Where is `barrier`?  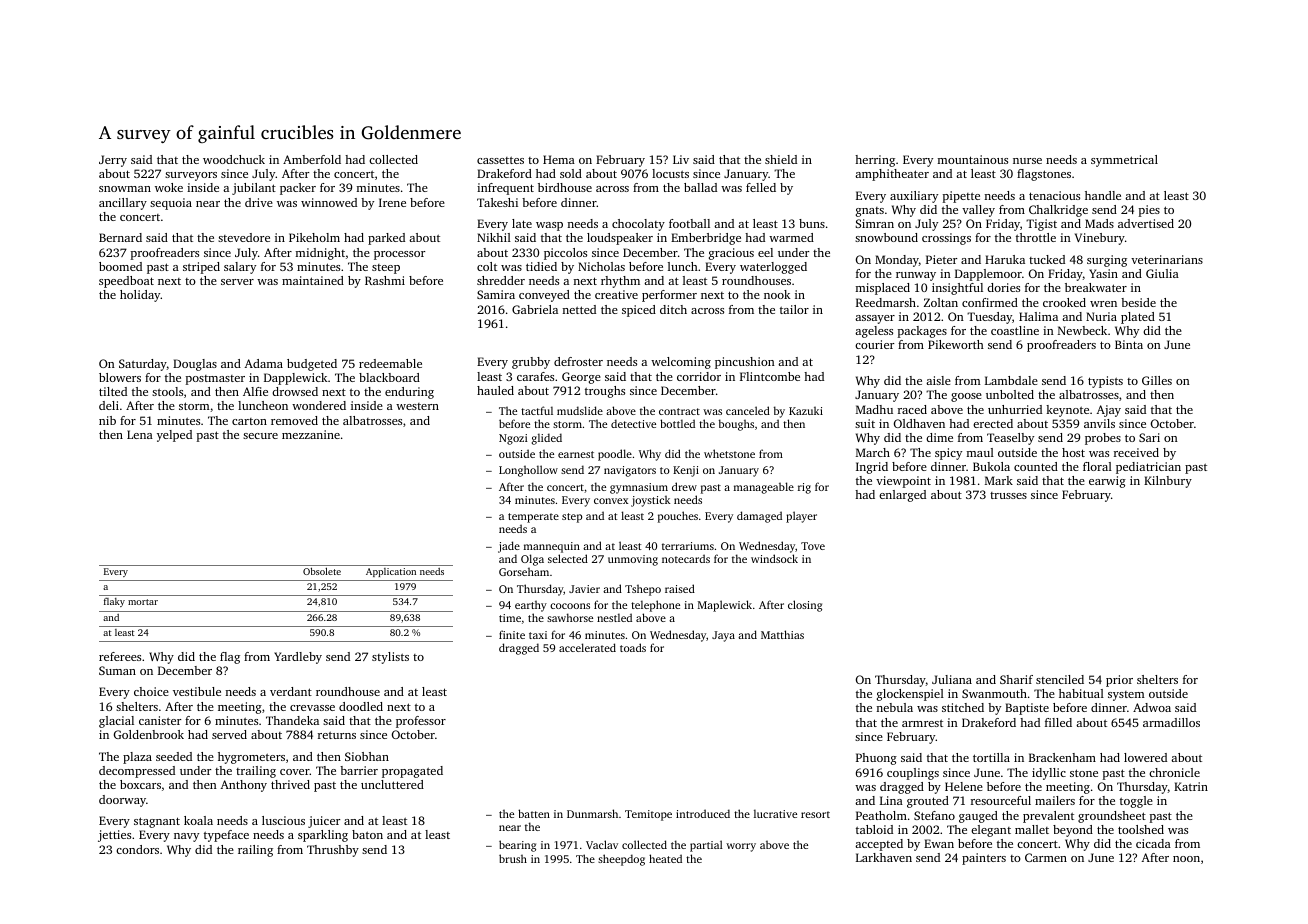 barrier is located at coordinates (359, 770).
